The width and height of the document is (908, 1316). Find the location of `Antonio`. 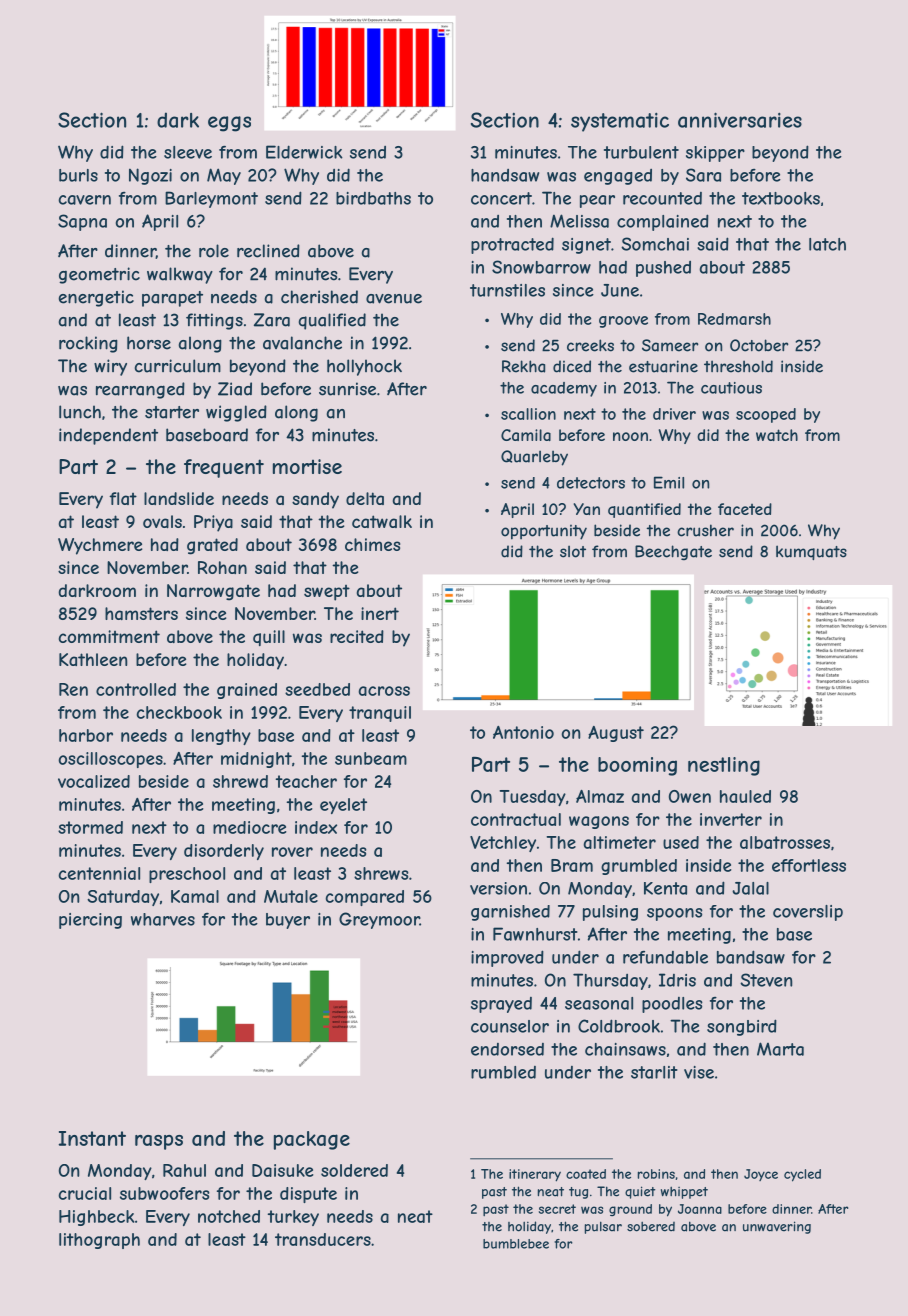

Antonio is located at coordinates (523, 732).
